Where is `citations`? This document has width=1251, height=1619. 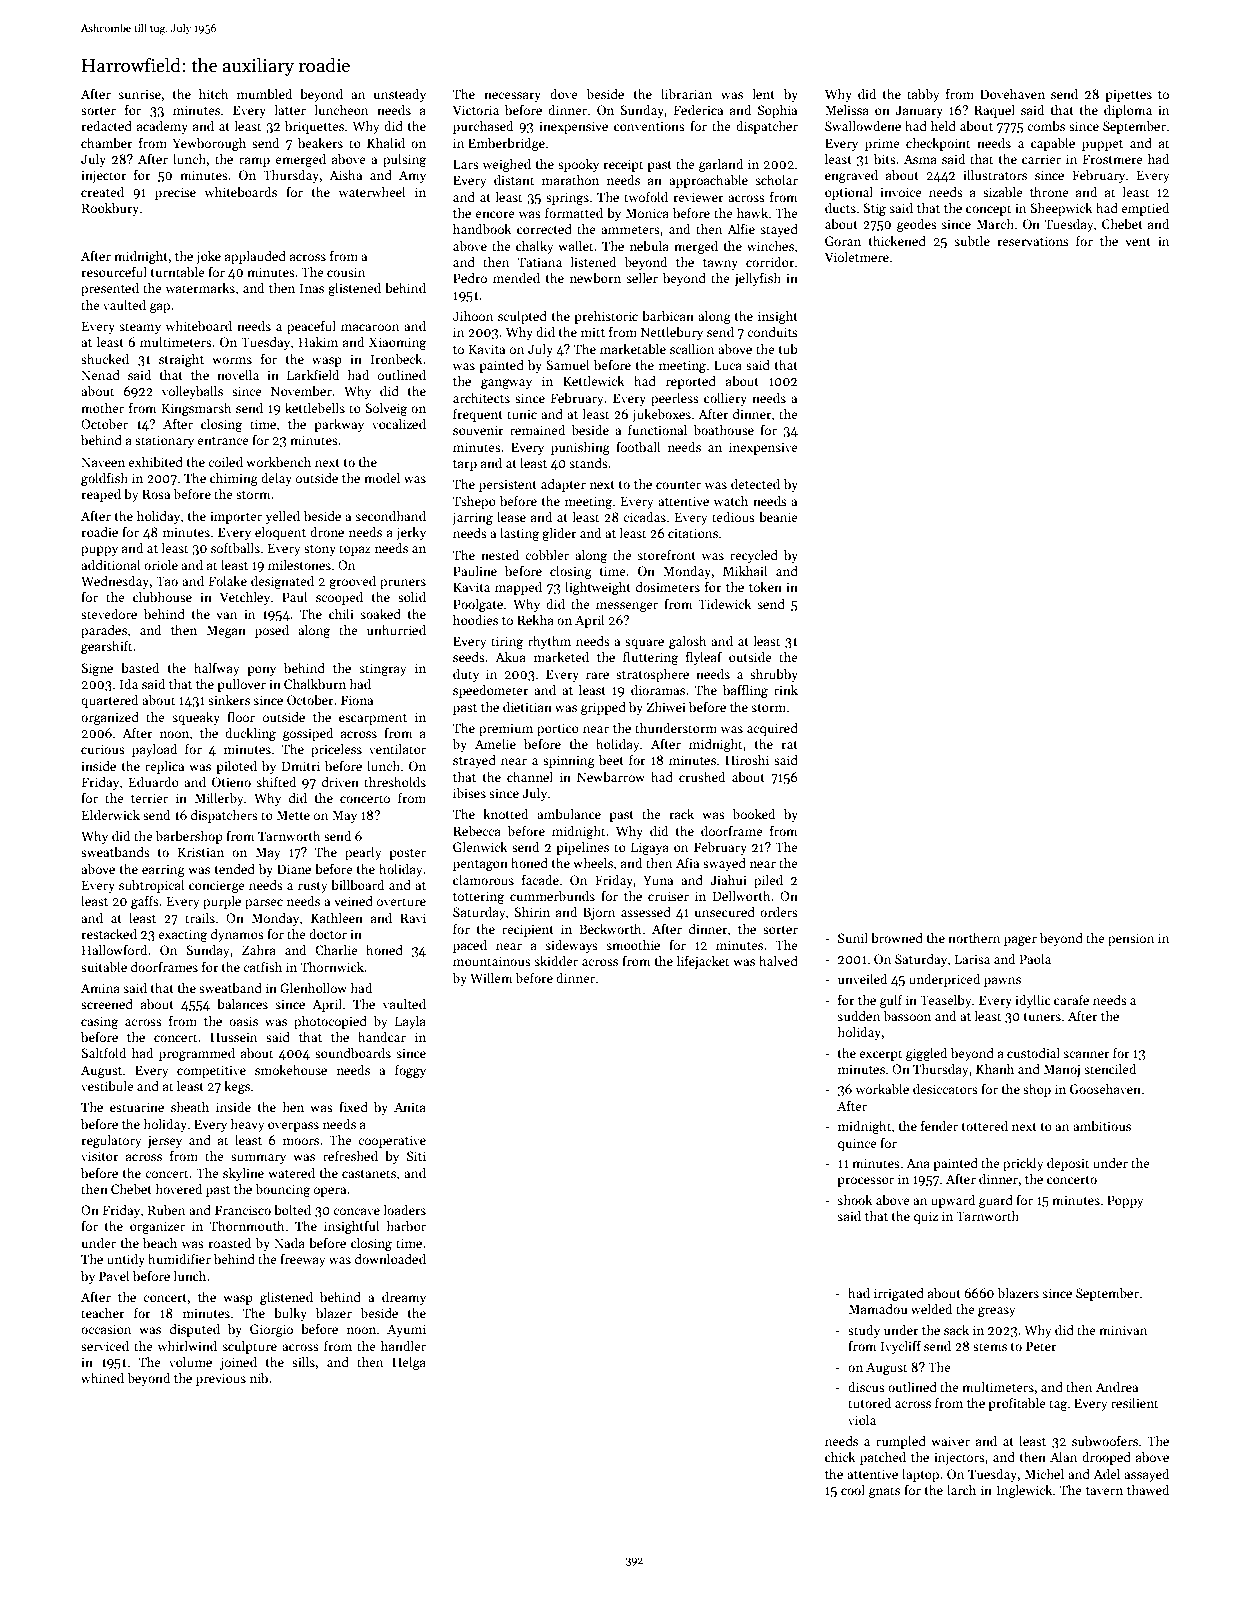 citations is located at coordinates (693, 533).
